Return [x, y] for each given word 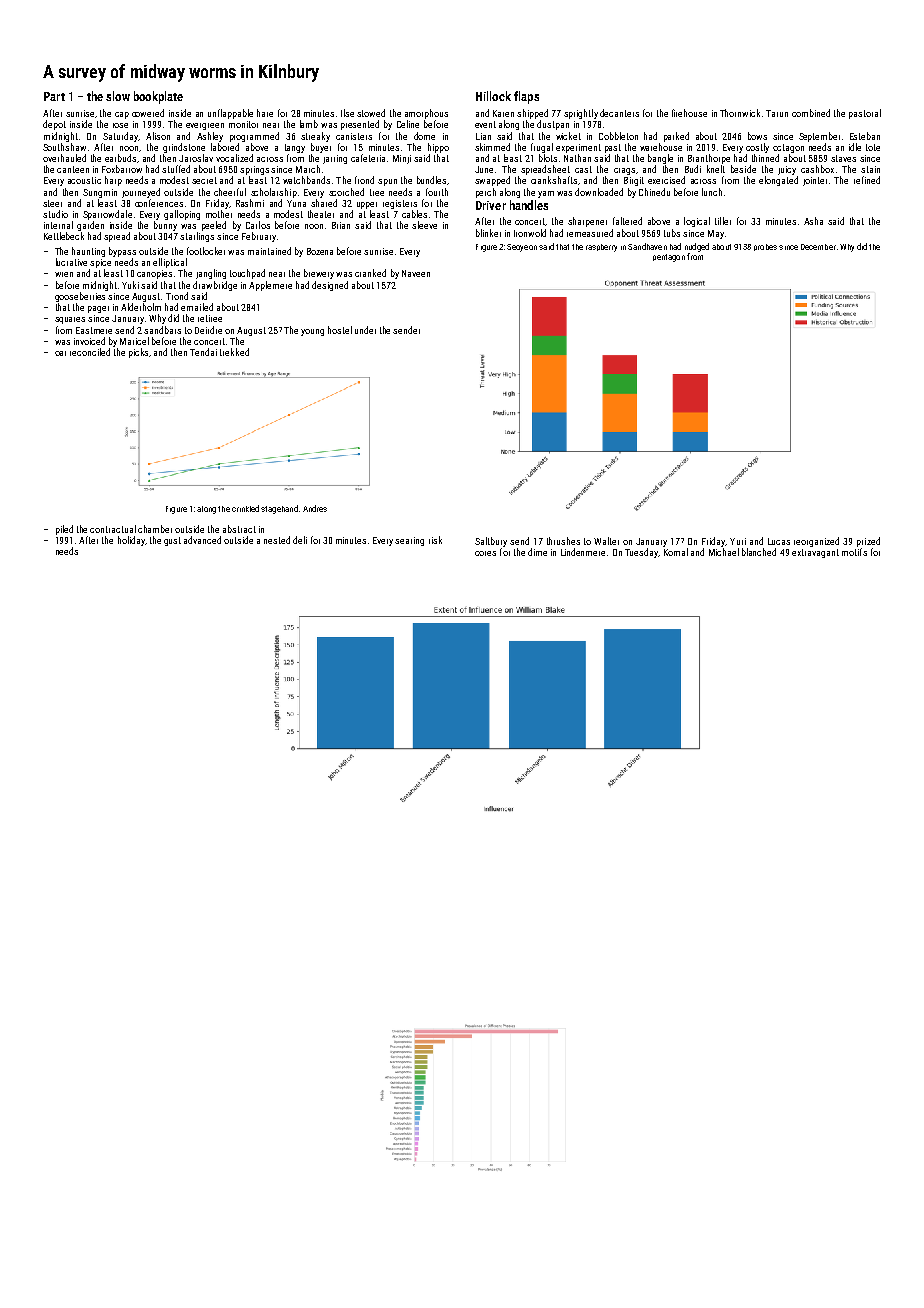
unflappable [230, 114]
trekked [234, 352]
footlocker [206, 251]
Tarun [777, 113]
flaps [526, 97]
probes [765, 247]
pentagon [669, 258]
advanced [202, 540]
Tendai [203, 352]
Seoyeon [522, 248]
